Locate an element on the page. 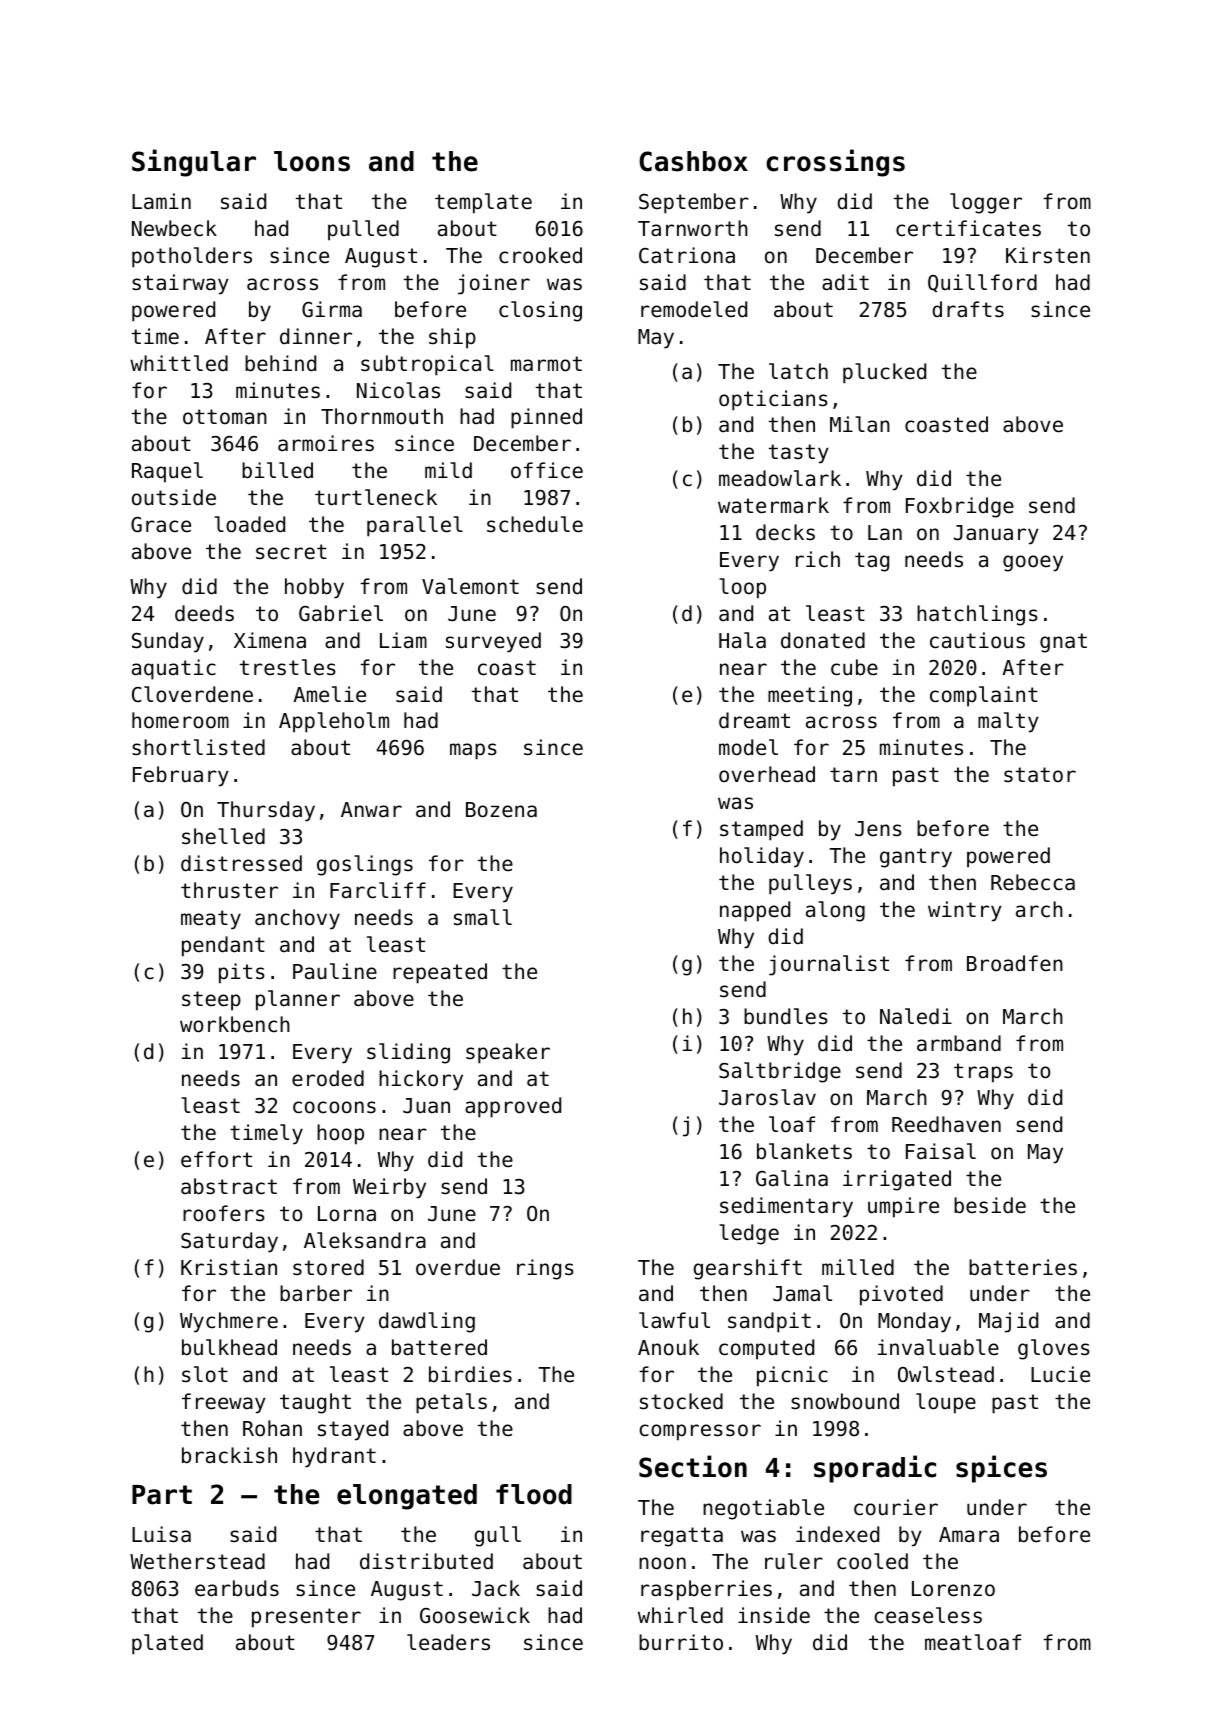 The width and height of the page is (1222, 1729). Jack is located at coordinates (496, 1588).
